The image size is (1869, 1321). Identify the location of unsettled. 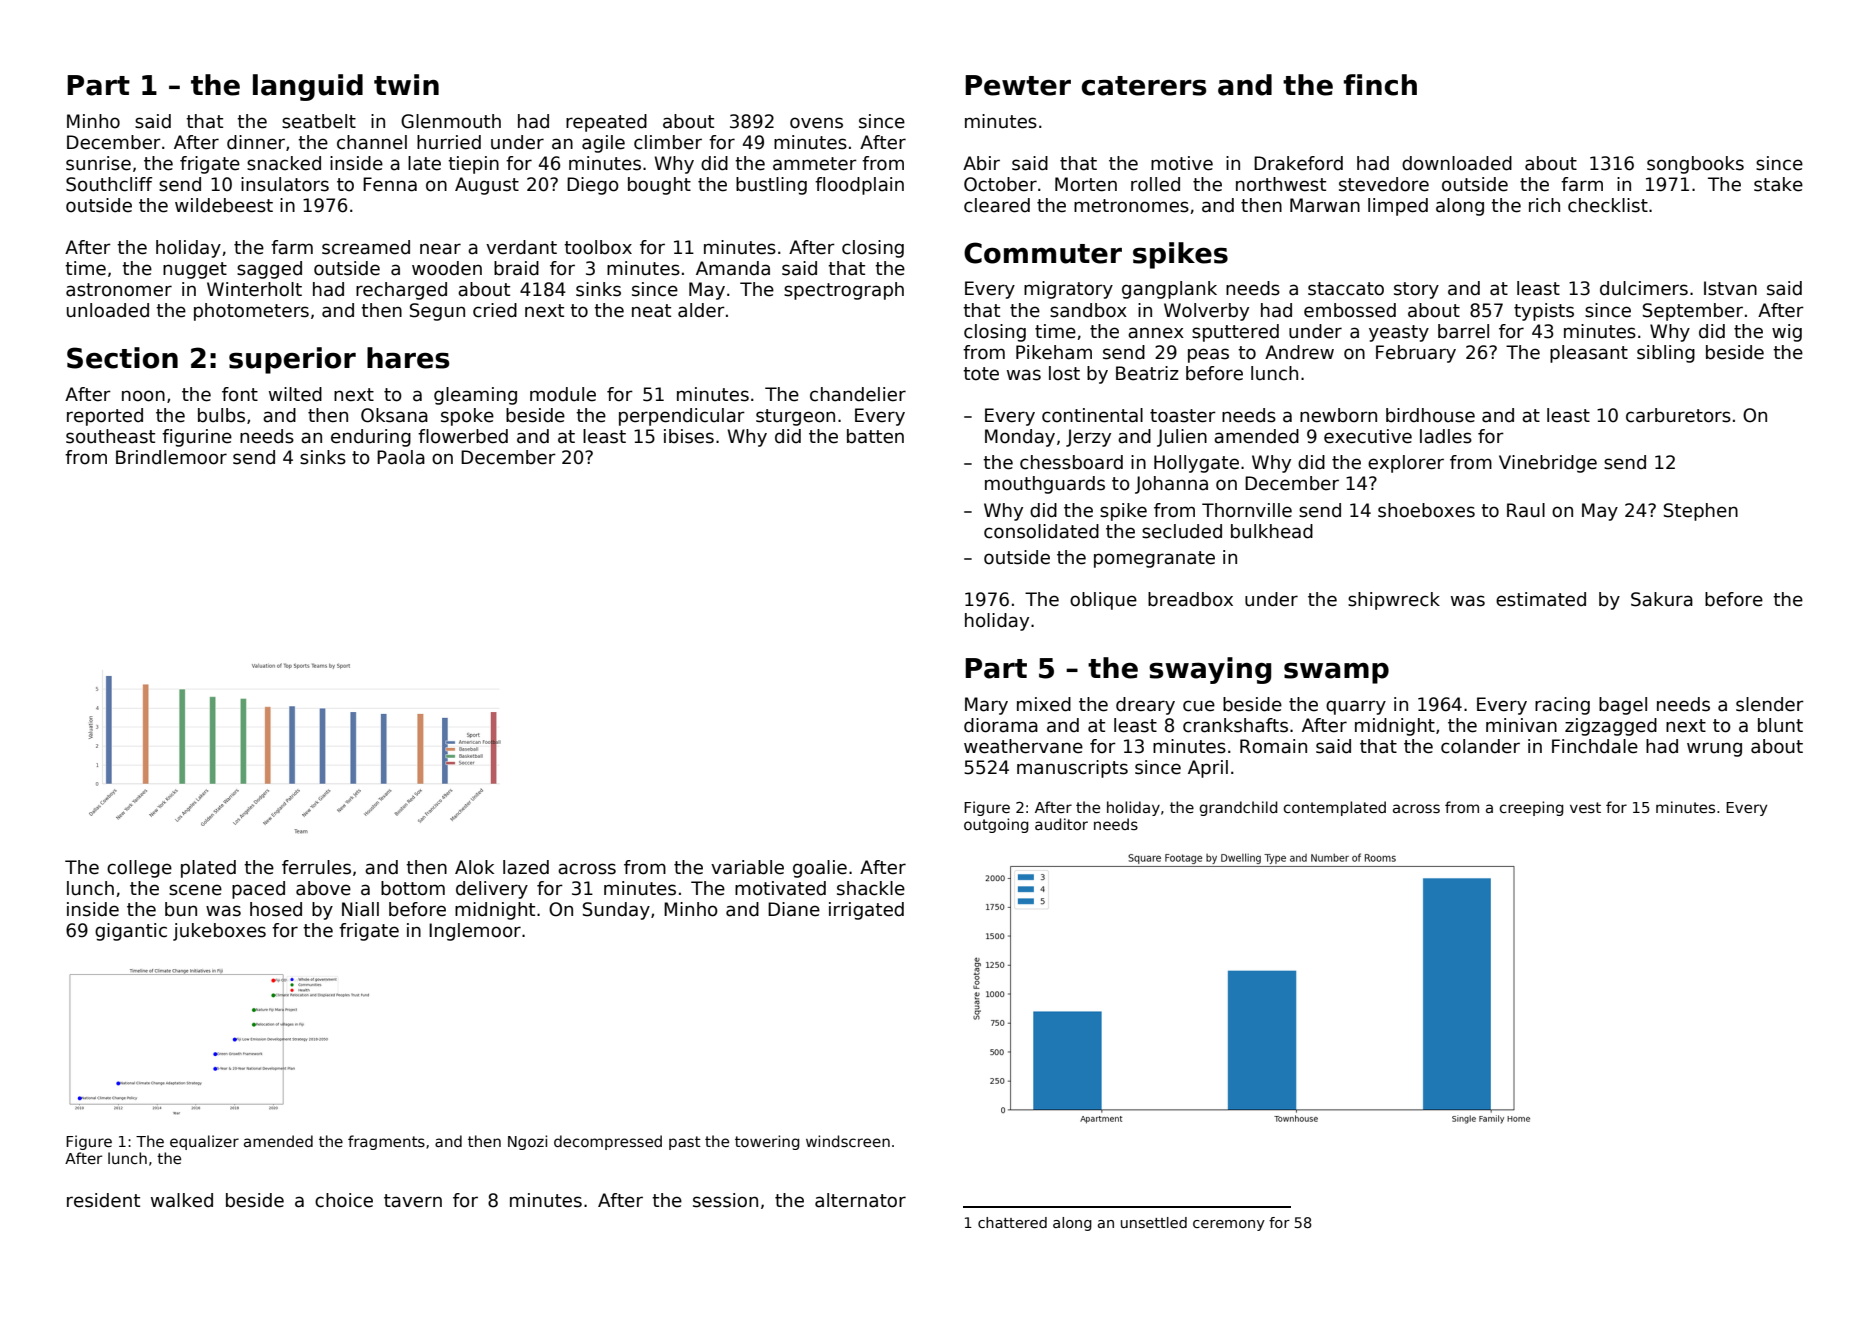
(1154, 1222).
